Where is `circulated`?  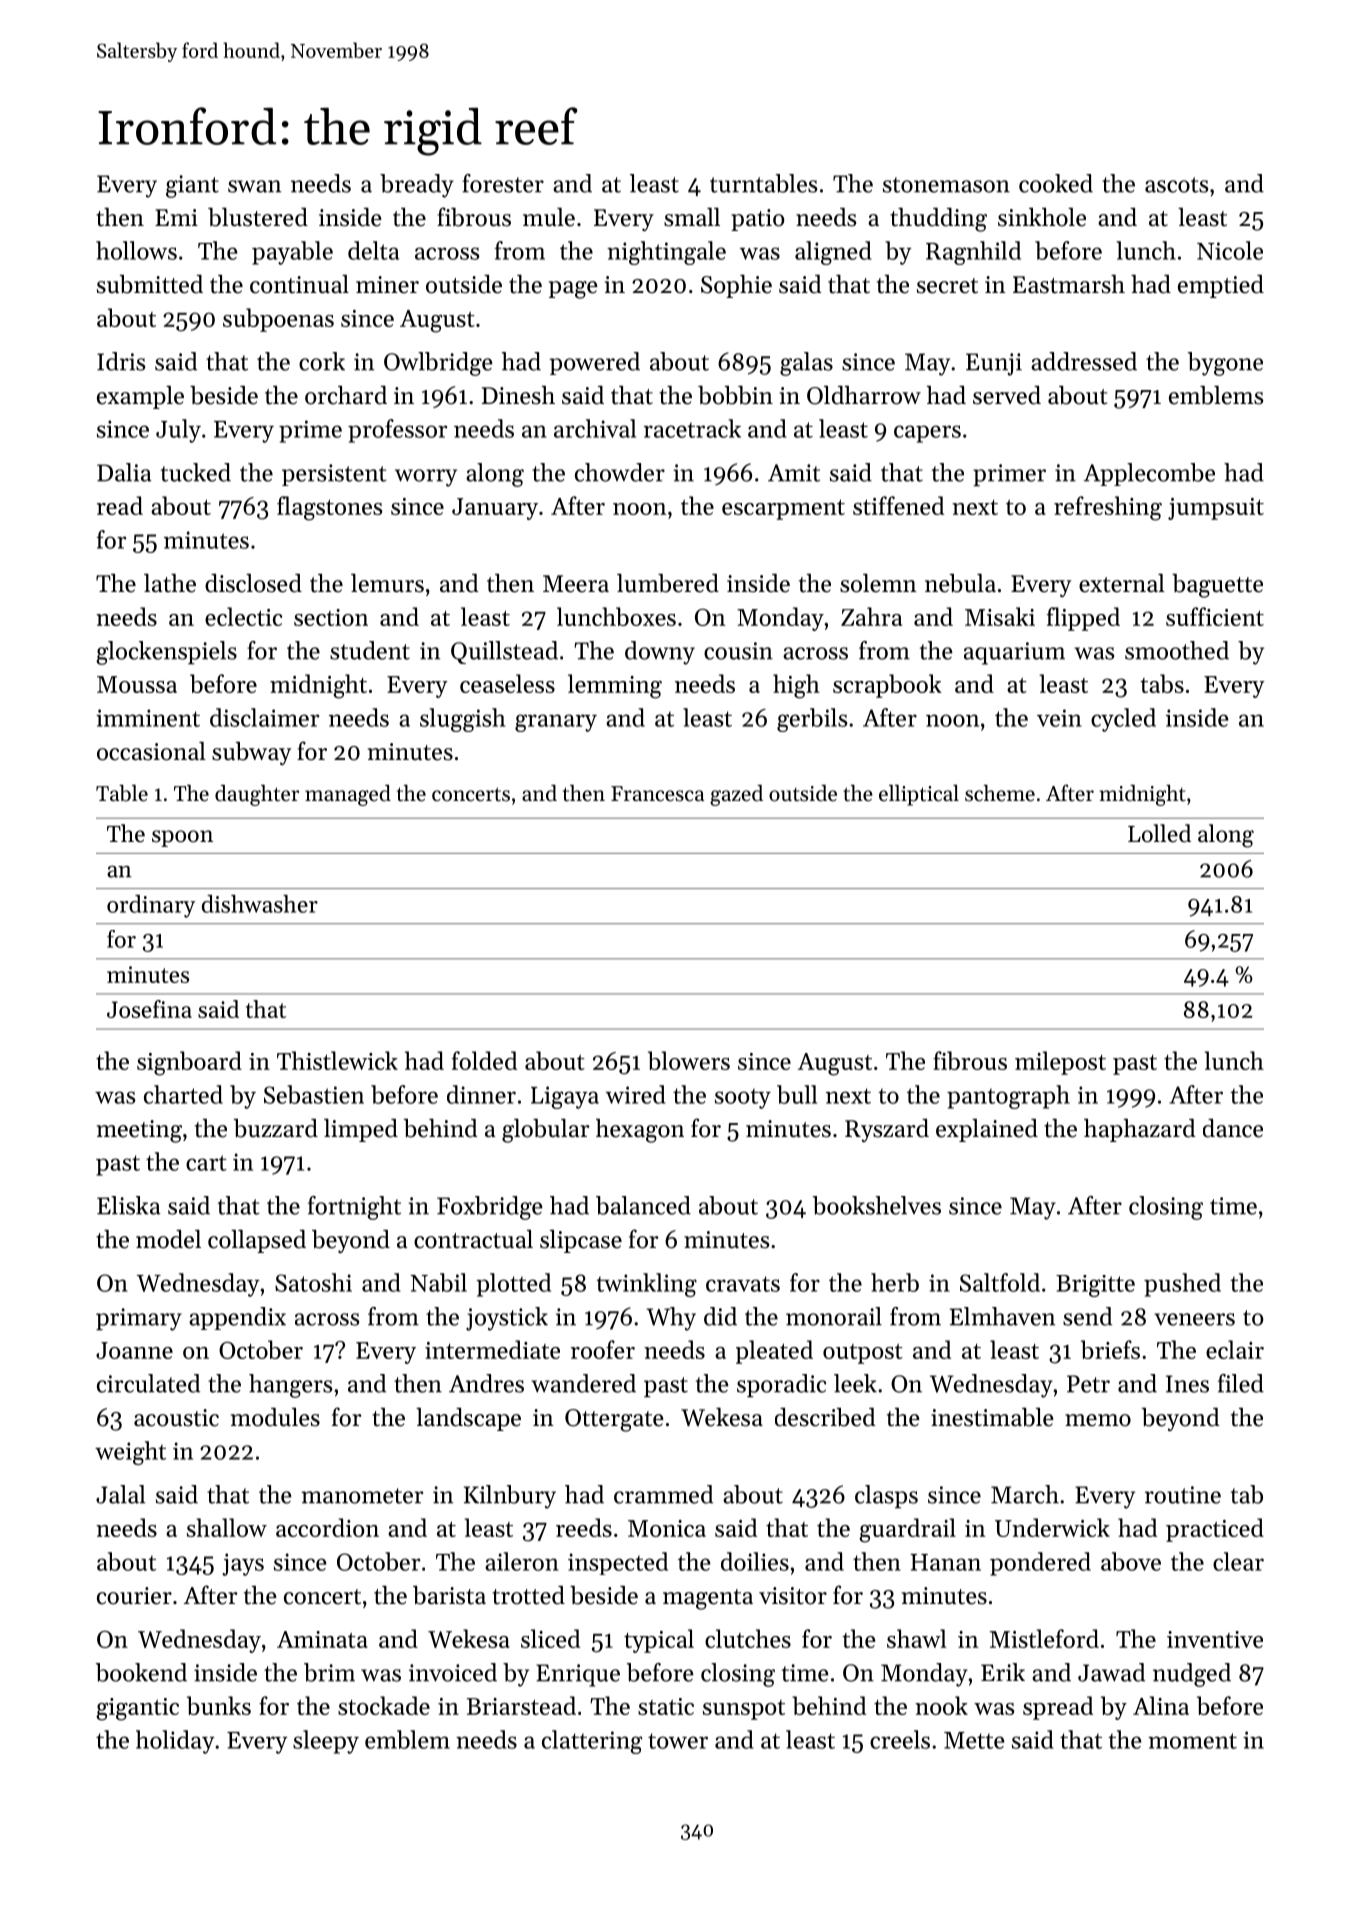 circulated is located at coordinates (148, 1383).
